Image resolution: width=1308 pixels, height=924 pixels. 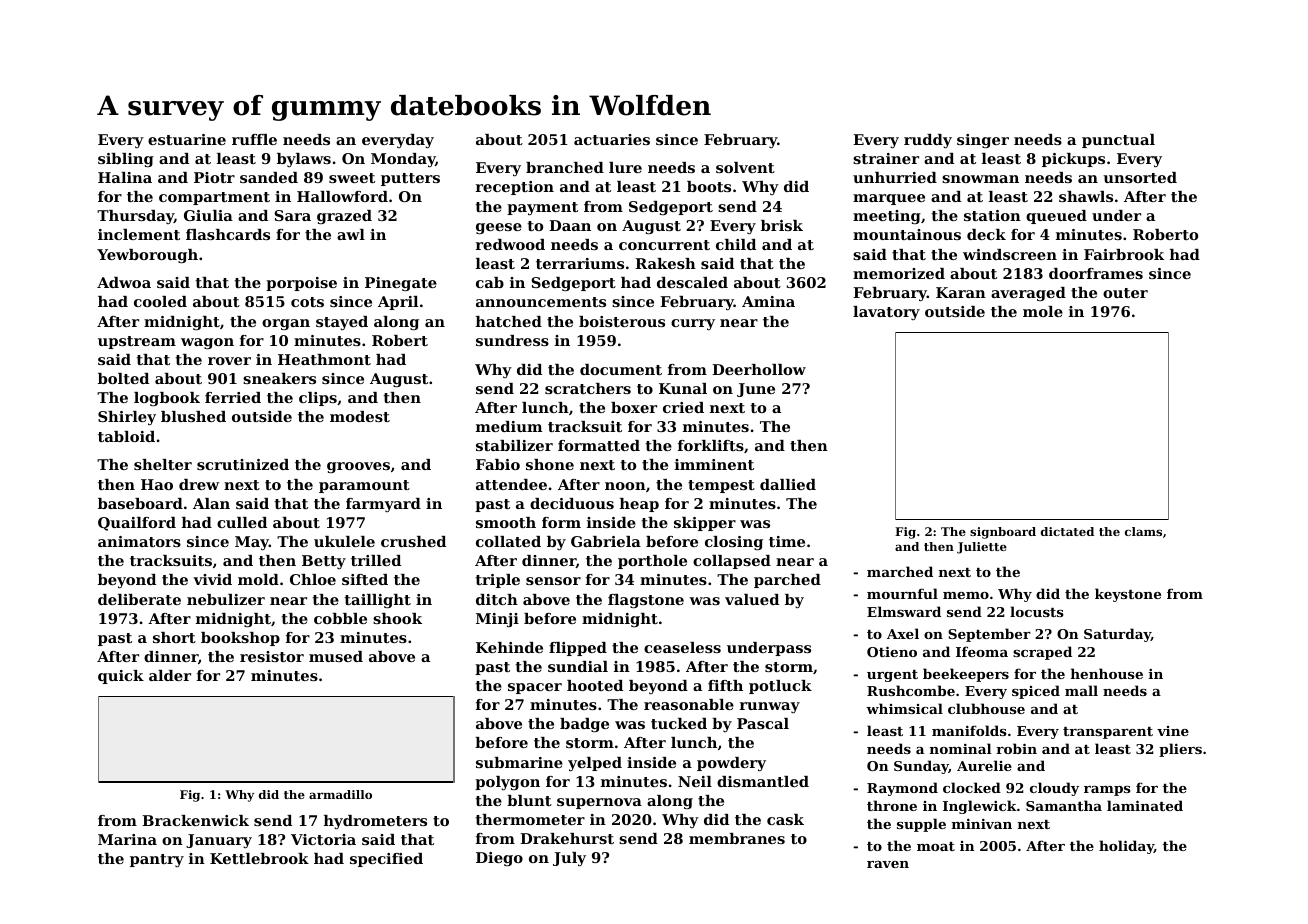 I want to click on lure, so click(x=625, y=167).
